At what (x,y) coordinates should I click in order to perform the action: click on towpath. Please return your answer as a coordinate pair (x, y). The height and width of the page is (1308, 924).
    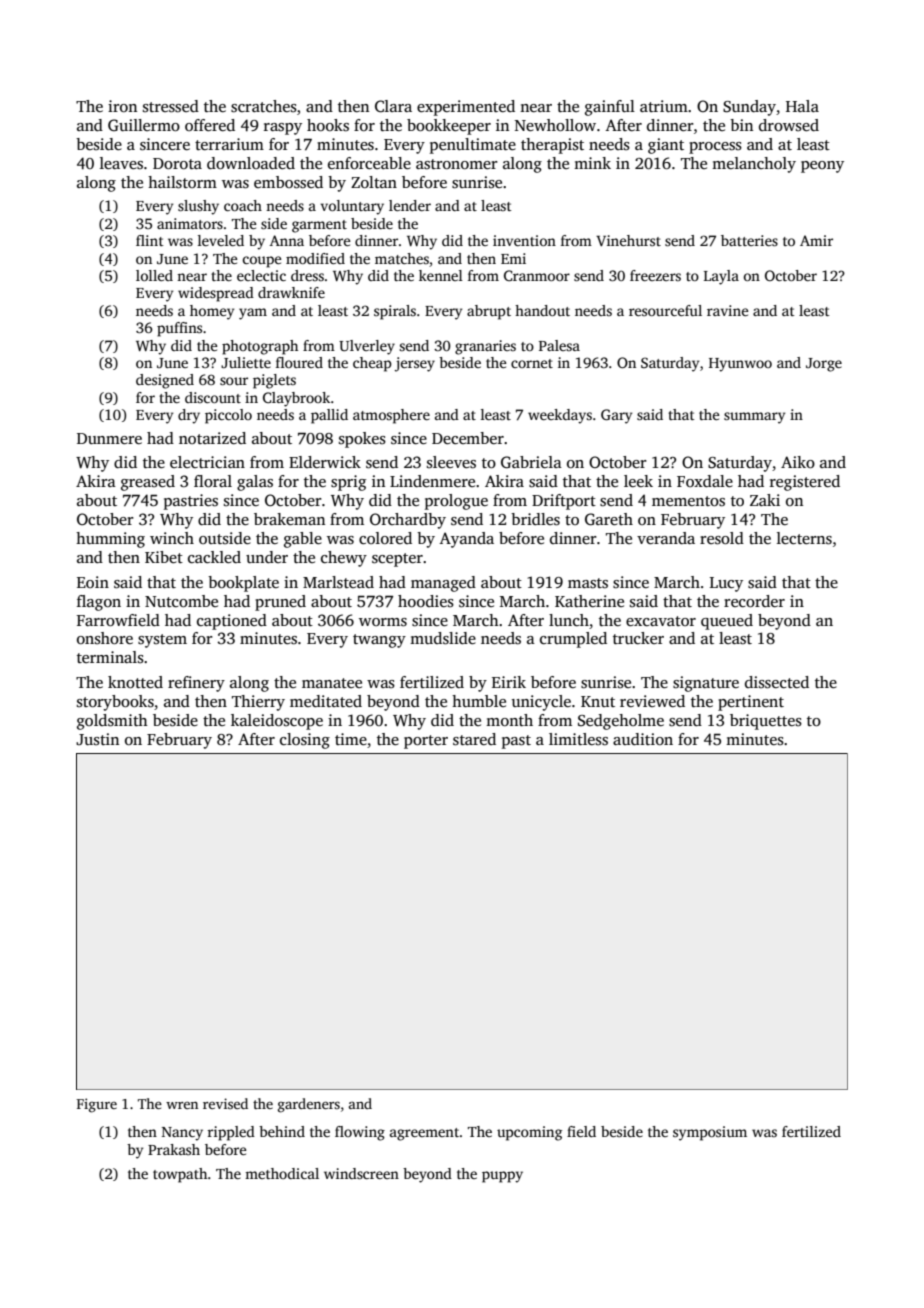
    Looking at the image, I should click on (180, 1175).
